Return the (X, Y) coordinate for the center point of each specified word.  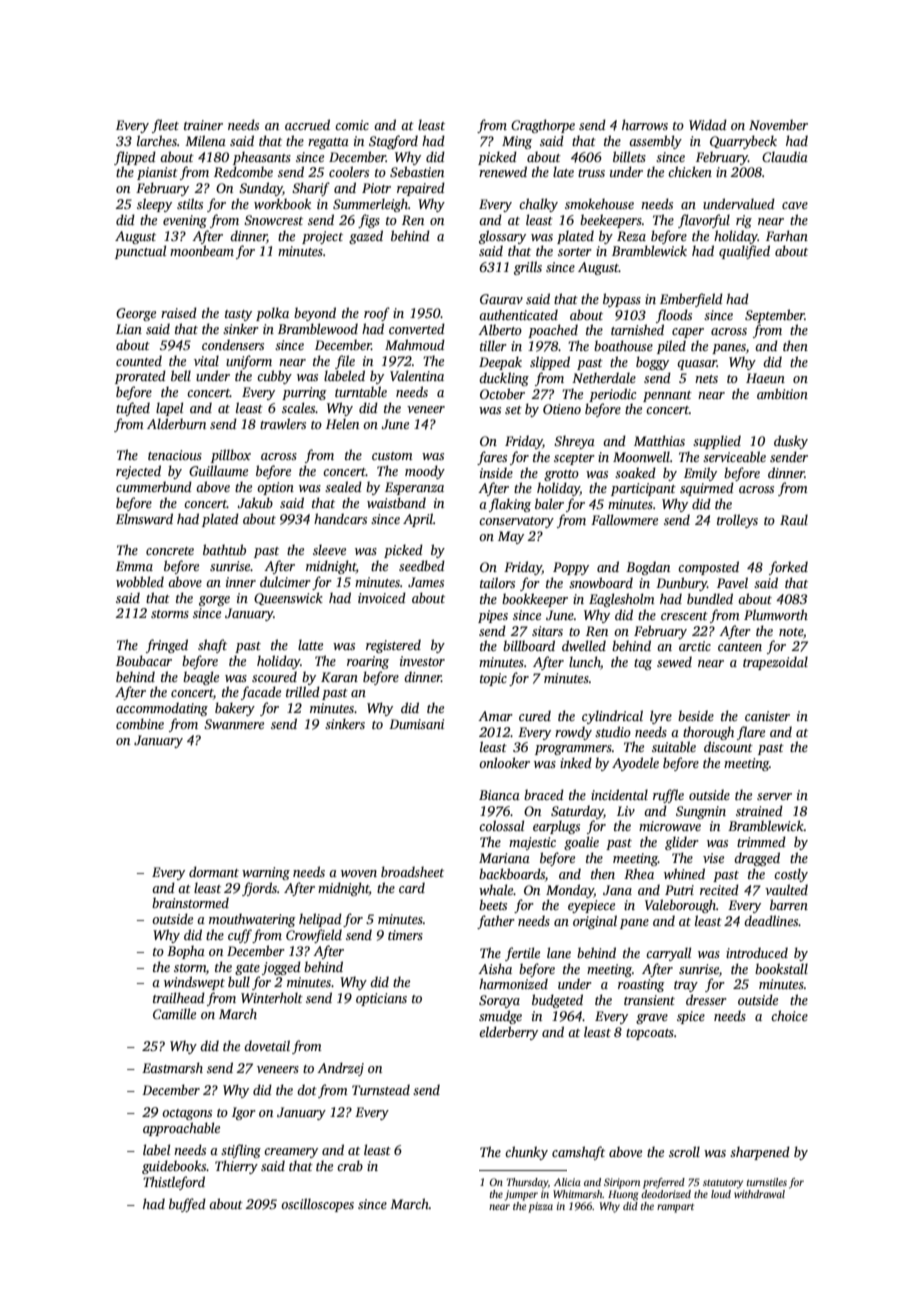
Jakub (255, 502)
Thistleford (174, 1183)
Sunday (261, 189)
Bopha (186, 952)
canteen (740, 647)
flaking (510, 505)
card (412, 887)
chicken (690, 171)
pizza (540, 1207)
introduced (757, 952)
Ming (517, 142)
